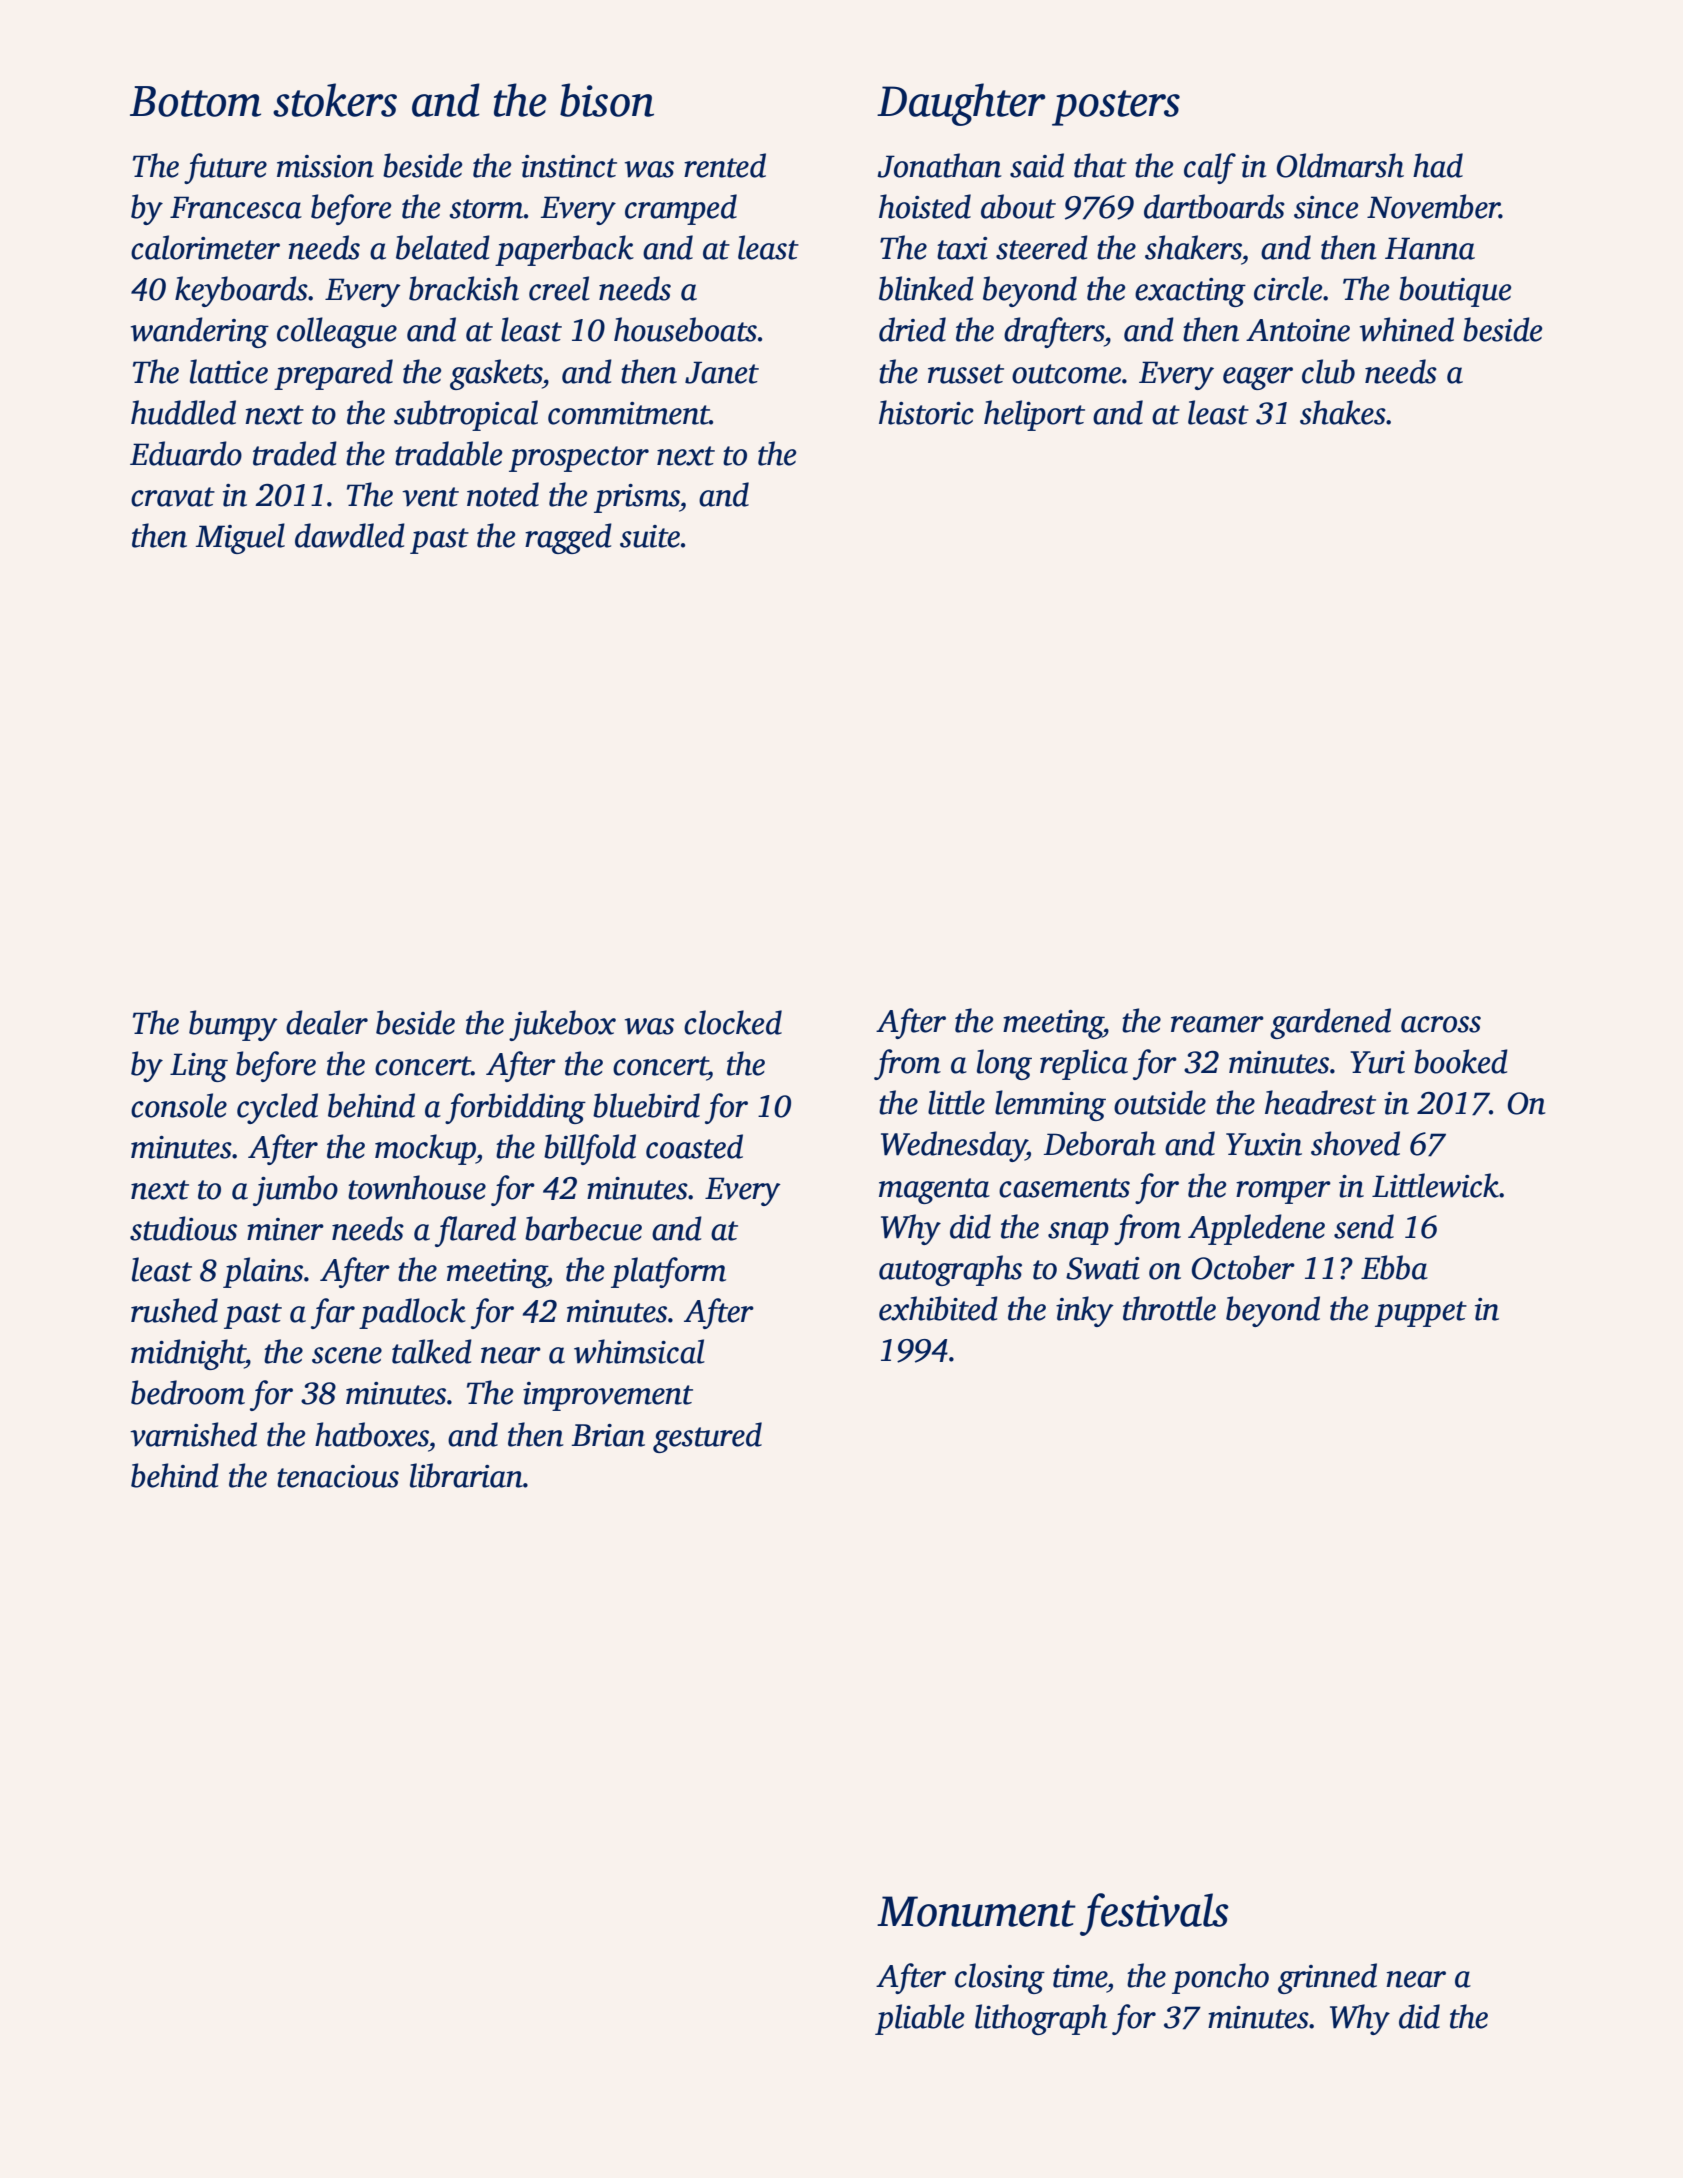 The height and width of the page is (2178, 1683). I want to click on Monument, so click(976, 1911).
